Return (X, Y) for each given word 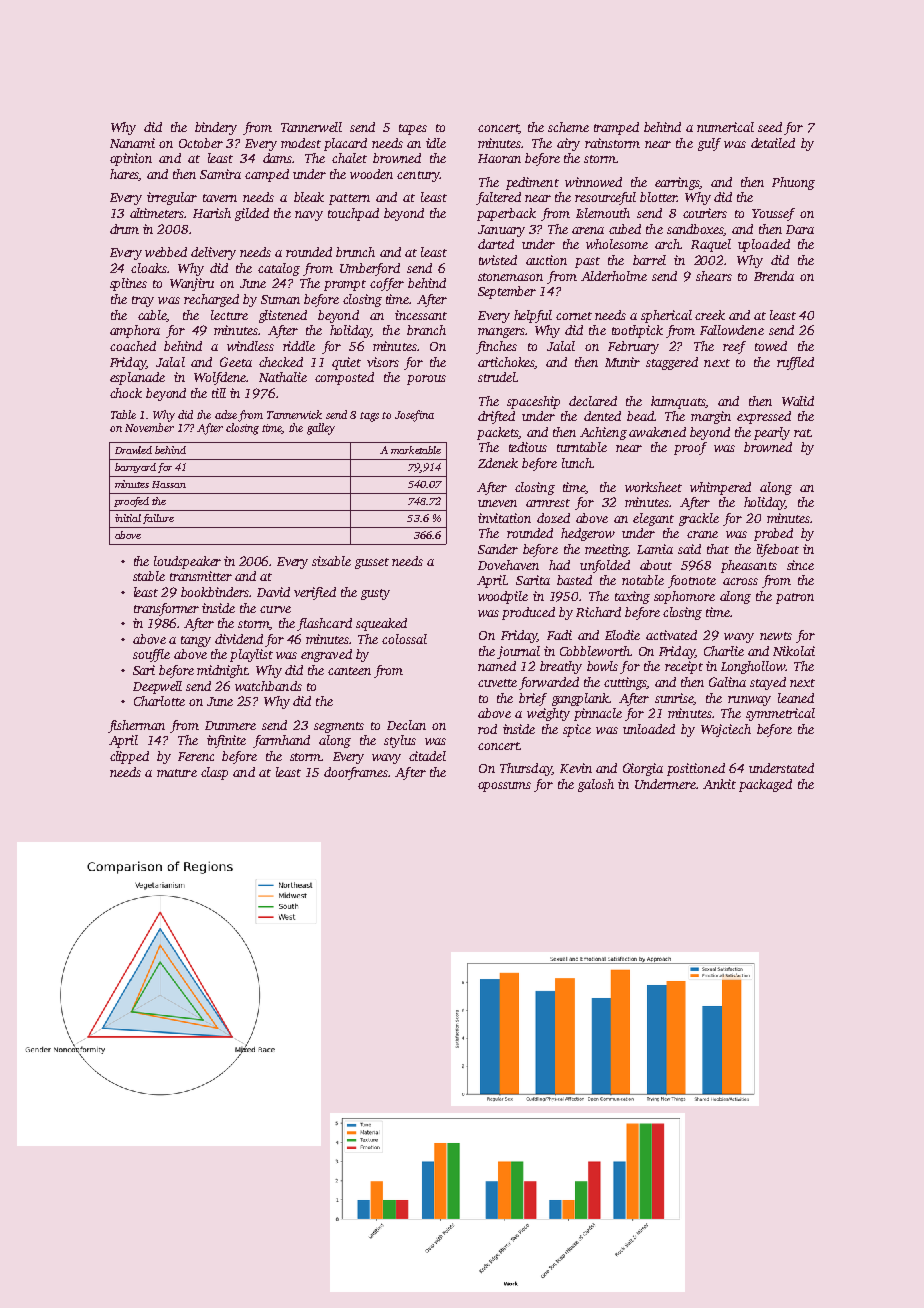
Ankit (719, 784)
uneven (497, 503)
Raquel (711, 245)
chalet (349, 158)
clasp (214, 773)
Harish (212, 213)
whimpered (720, 488)
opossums (504, 787)
